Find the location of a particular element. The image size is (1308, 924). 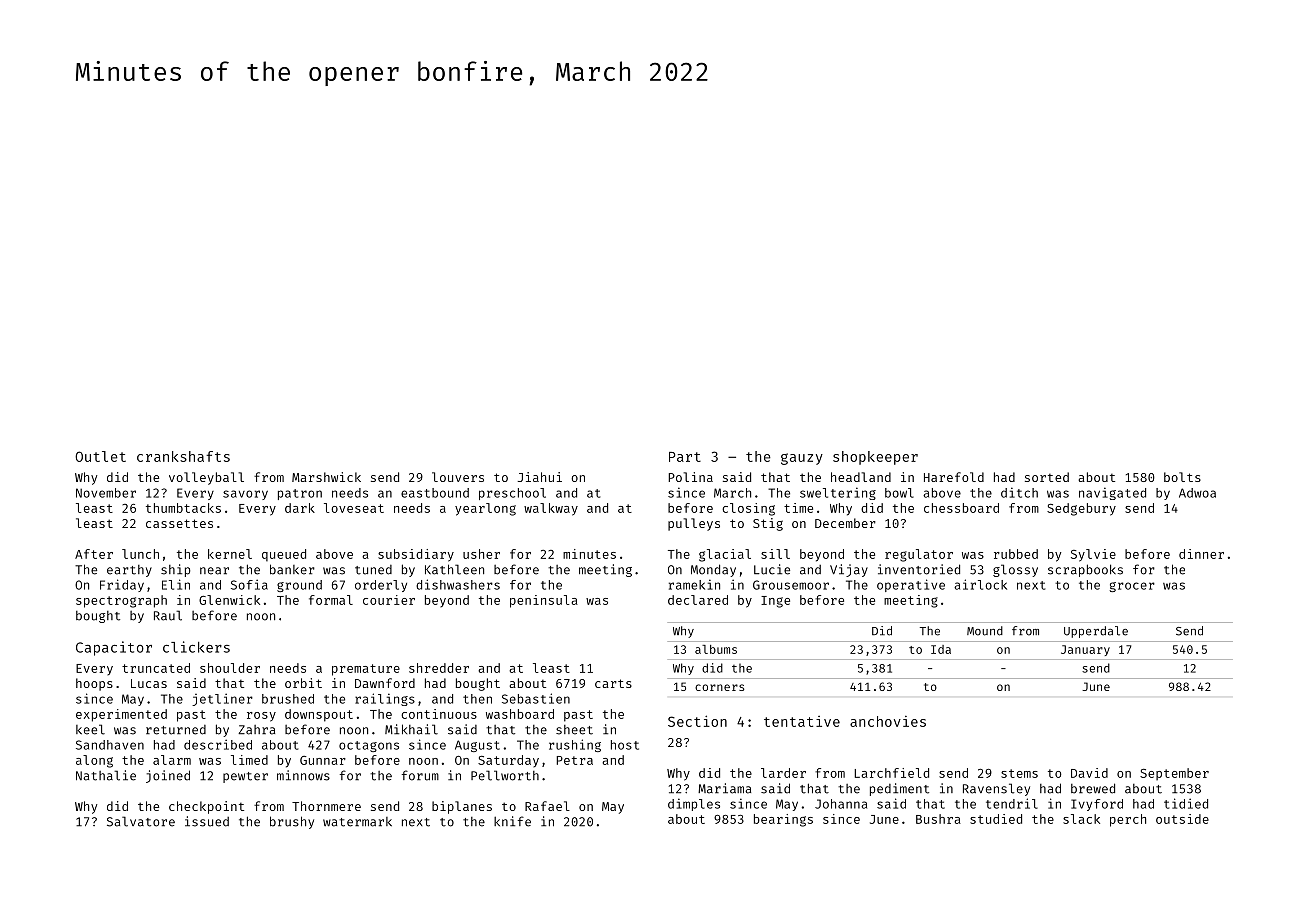

bolts is located at coordinates (1182, 477).
